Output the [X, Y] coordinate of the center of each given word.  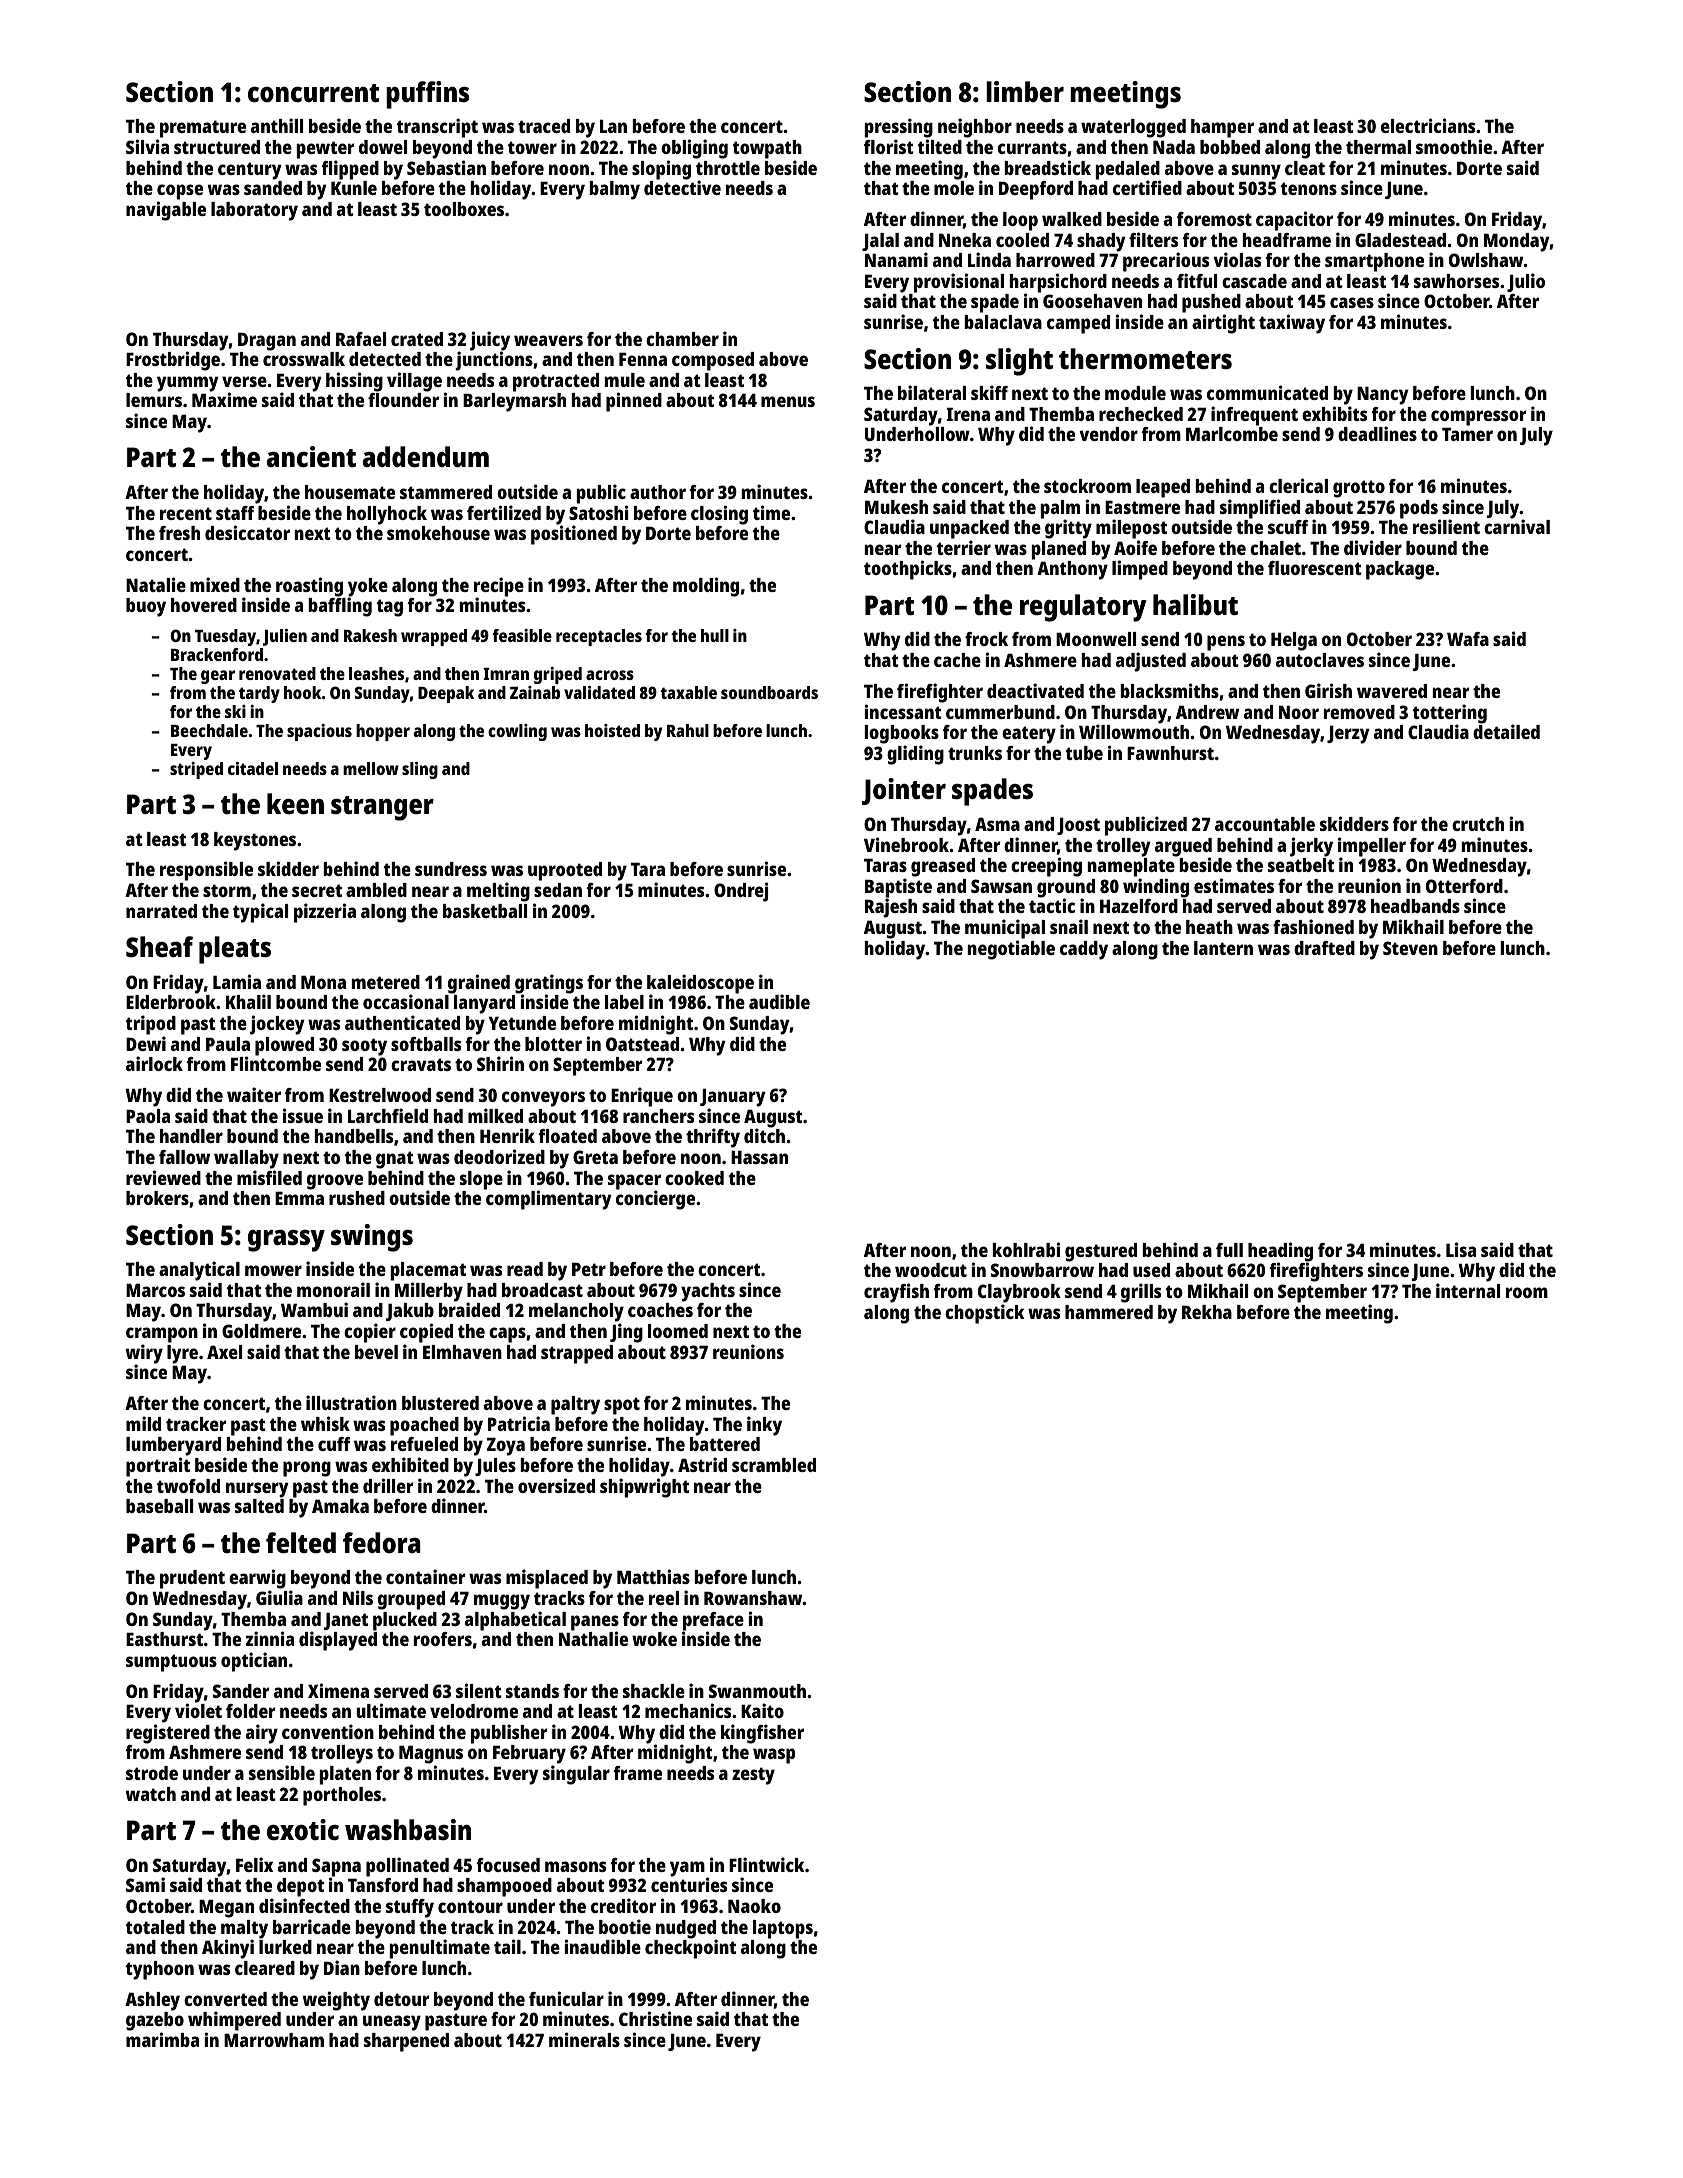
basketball [485, 911]
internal [1468, 1290]
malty [244, 1929]
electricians [1428, 125]
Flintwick [766, 1864]
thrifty [713, 1138]
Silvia [147, 146]
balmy [615, 190]
